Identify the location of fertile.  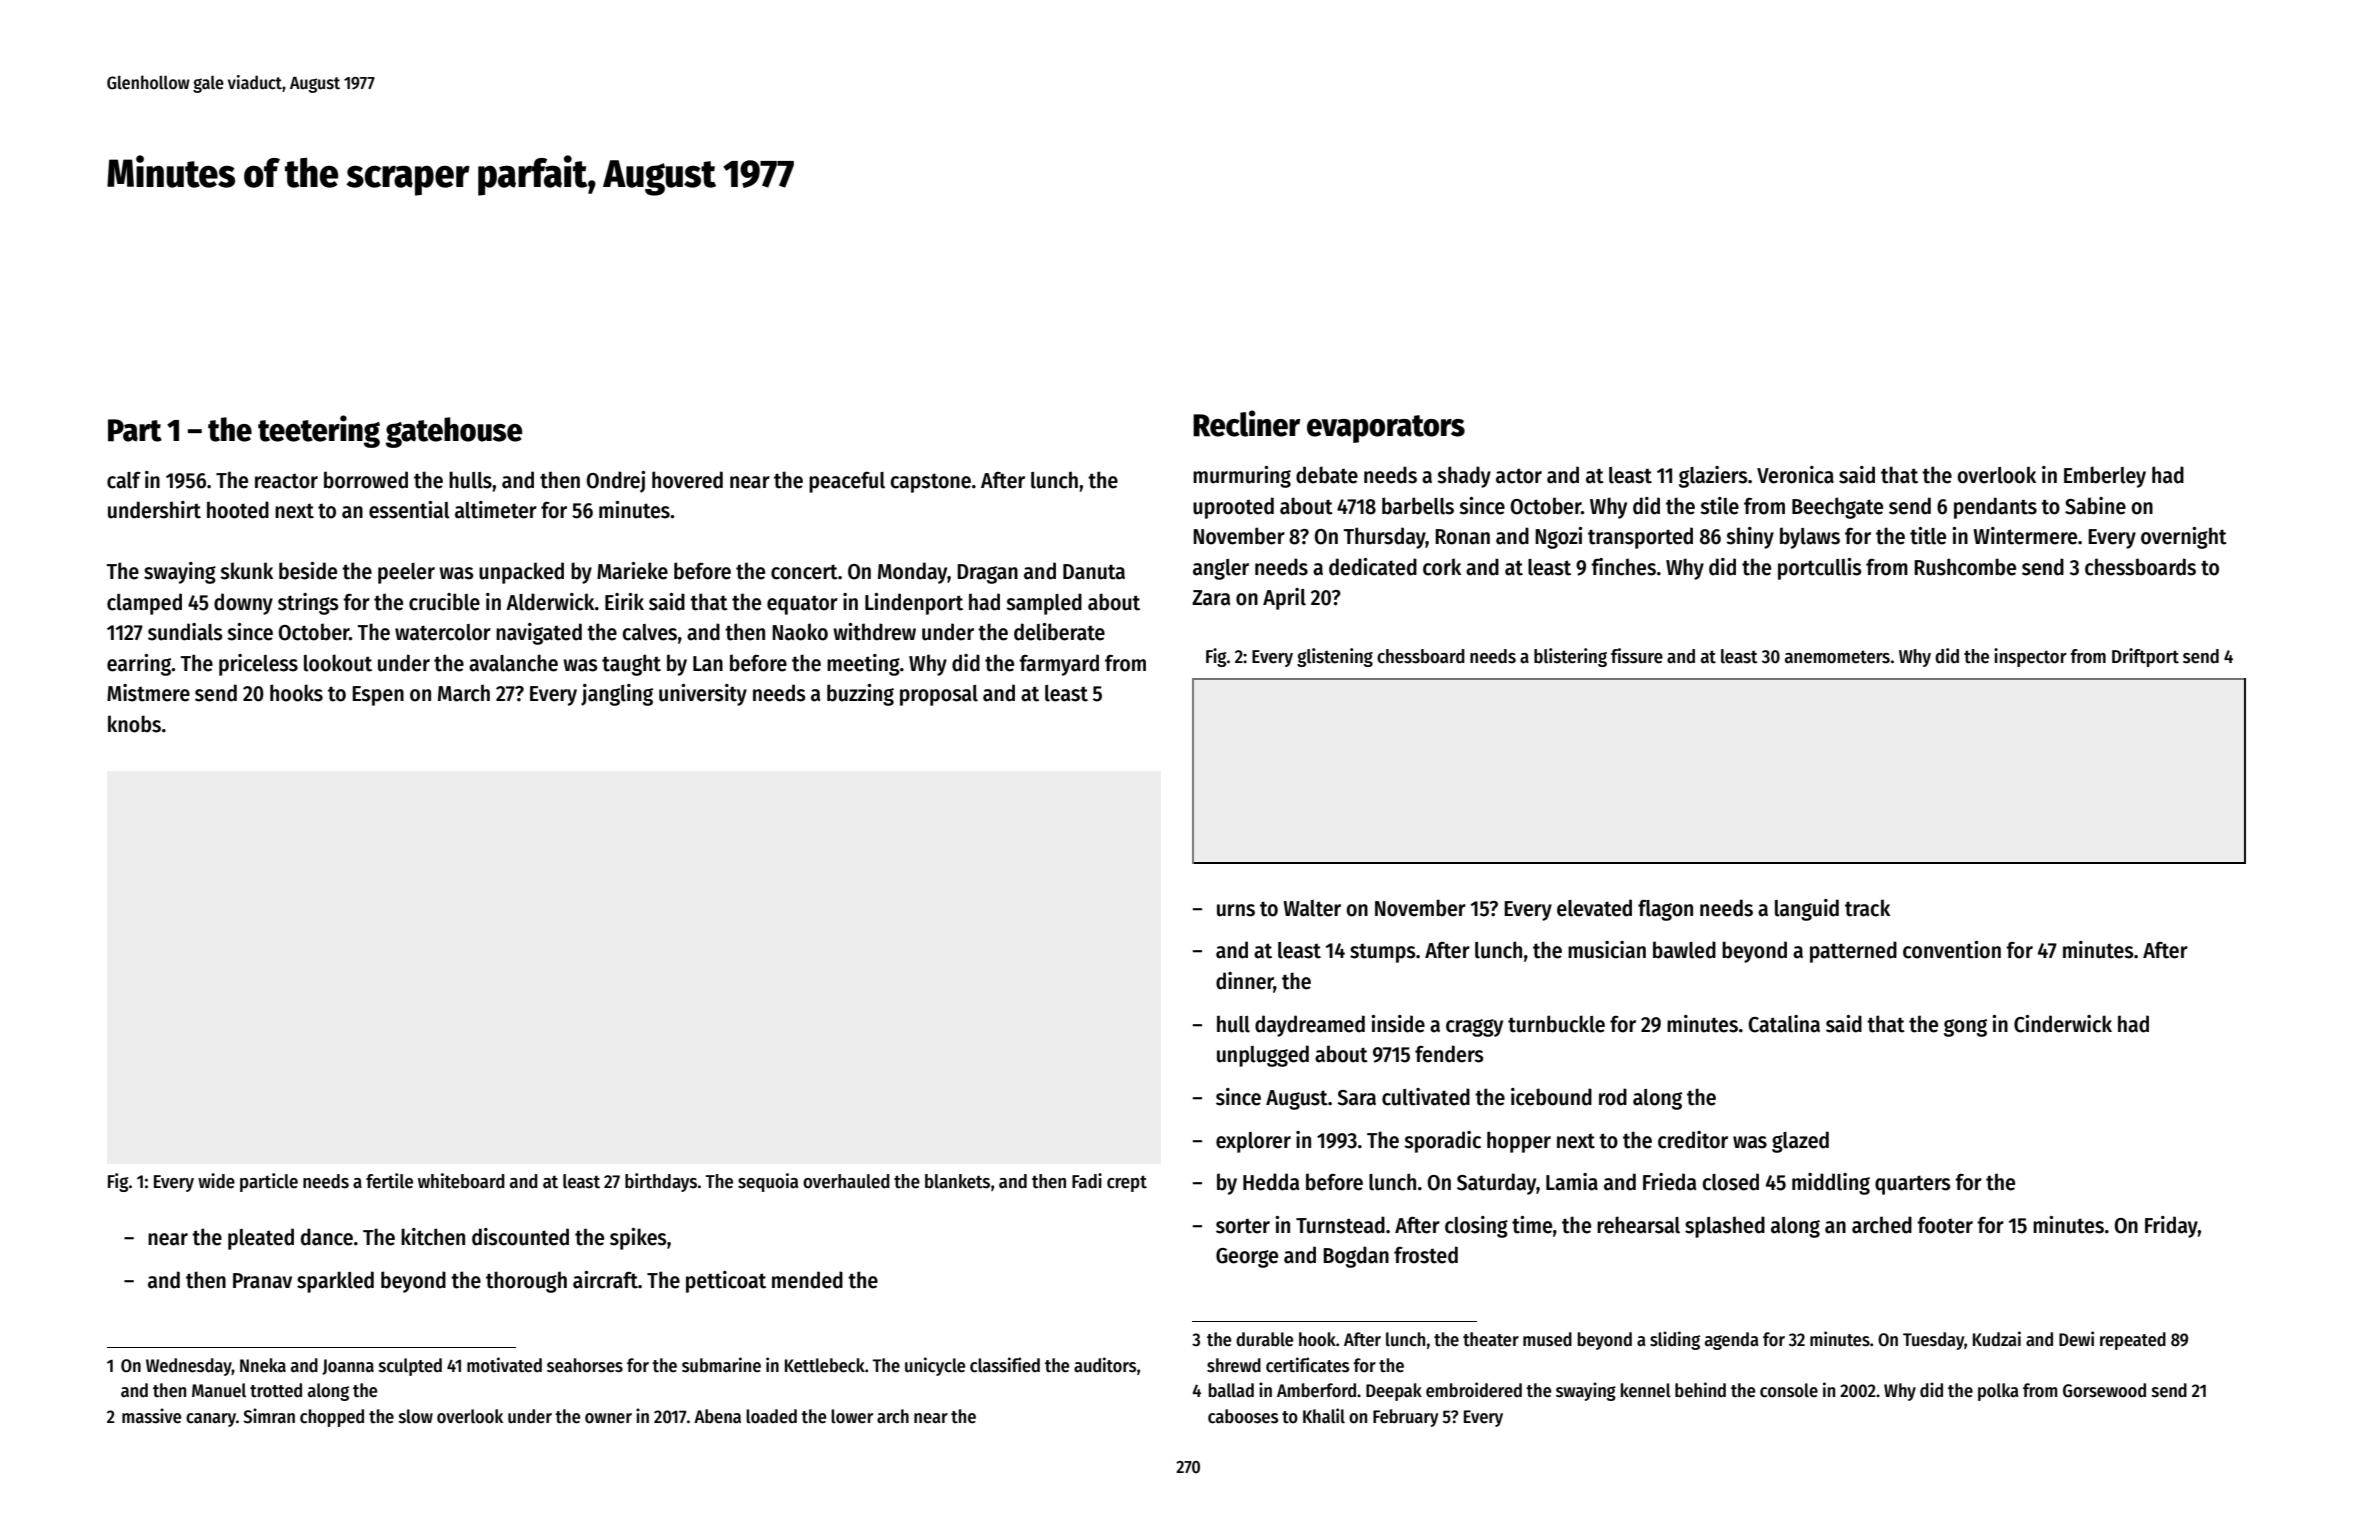
(389, 1181).
